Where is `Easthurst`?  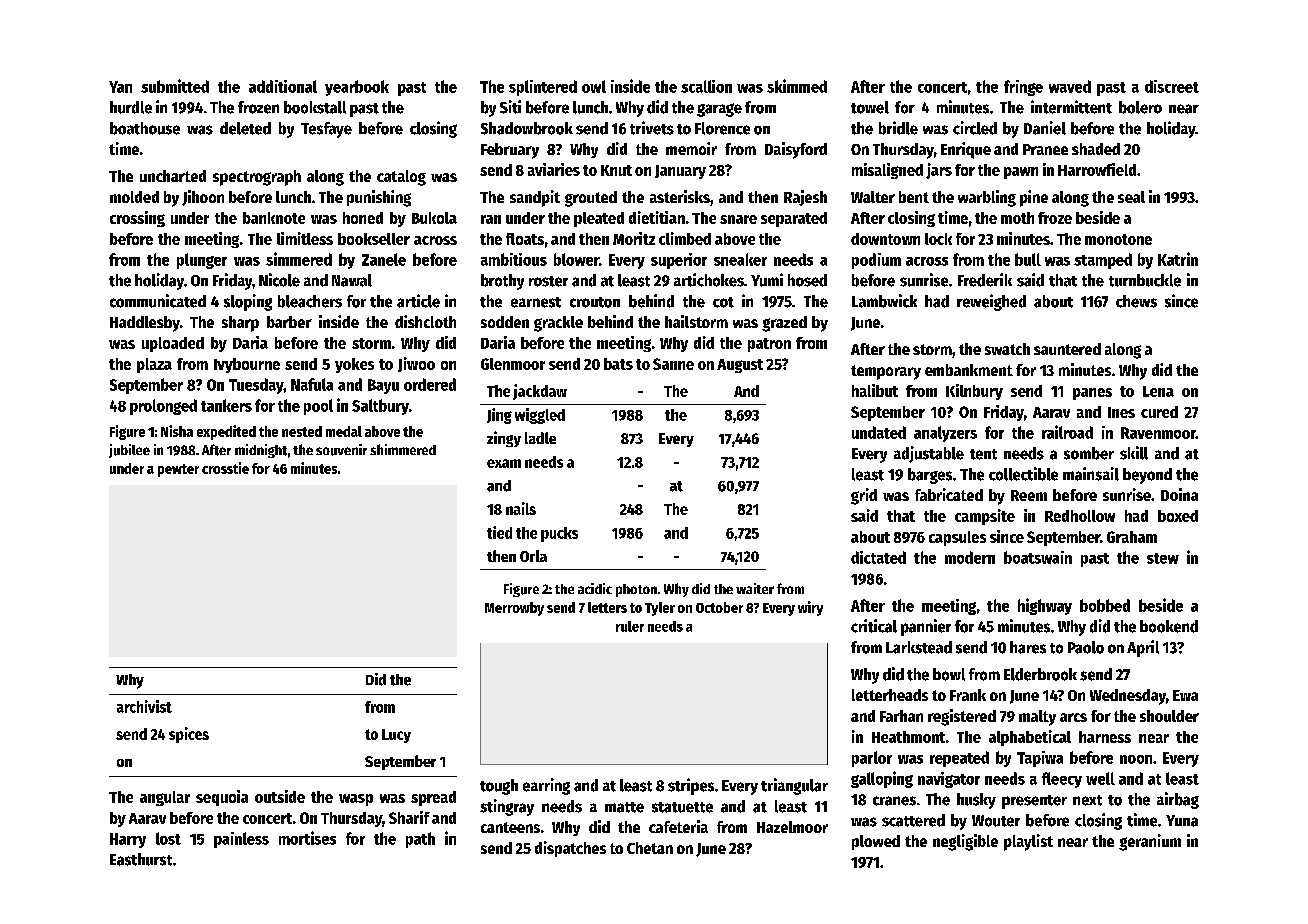
Easthurst is located at coordinates (141, 859).
